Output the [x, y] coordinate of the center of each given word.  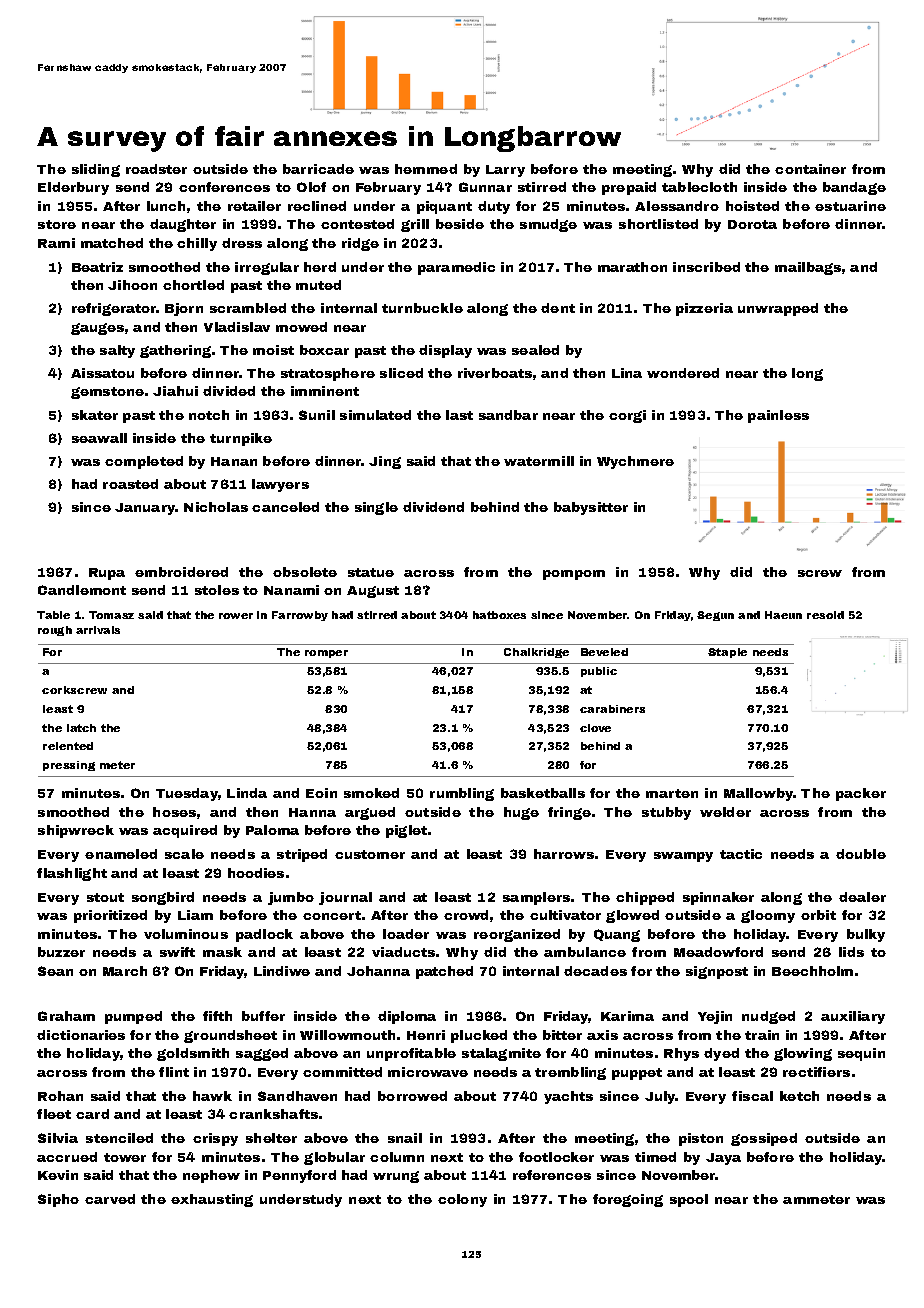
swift [177, 952]
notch [209, 415]
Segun [715, 616]
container [810, 169]
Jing [385, 462]
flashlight [72, 874]
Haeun [783, 615]
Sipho [58, 1200]
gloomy [768, 916]
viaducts [403, 952]
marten [672, 793]
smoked [371, 793]
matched [112, 243]
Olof [311, 187]
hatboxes [499, 615]
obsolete [305, 572]
